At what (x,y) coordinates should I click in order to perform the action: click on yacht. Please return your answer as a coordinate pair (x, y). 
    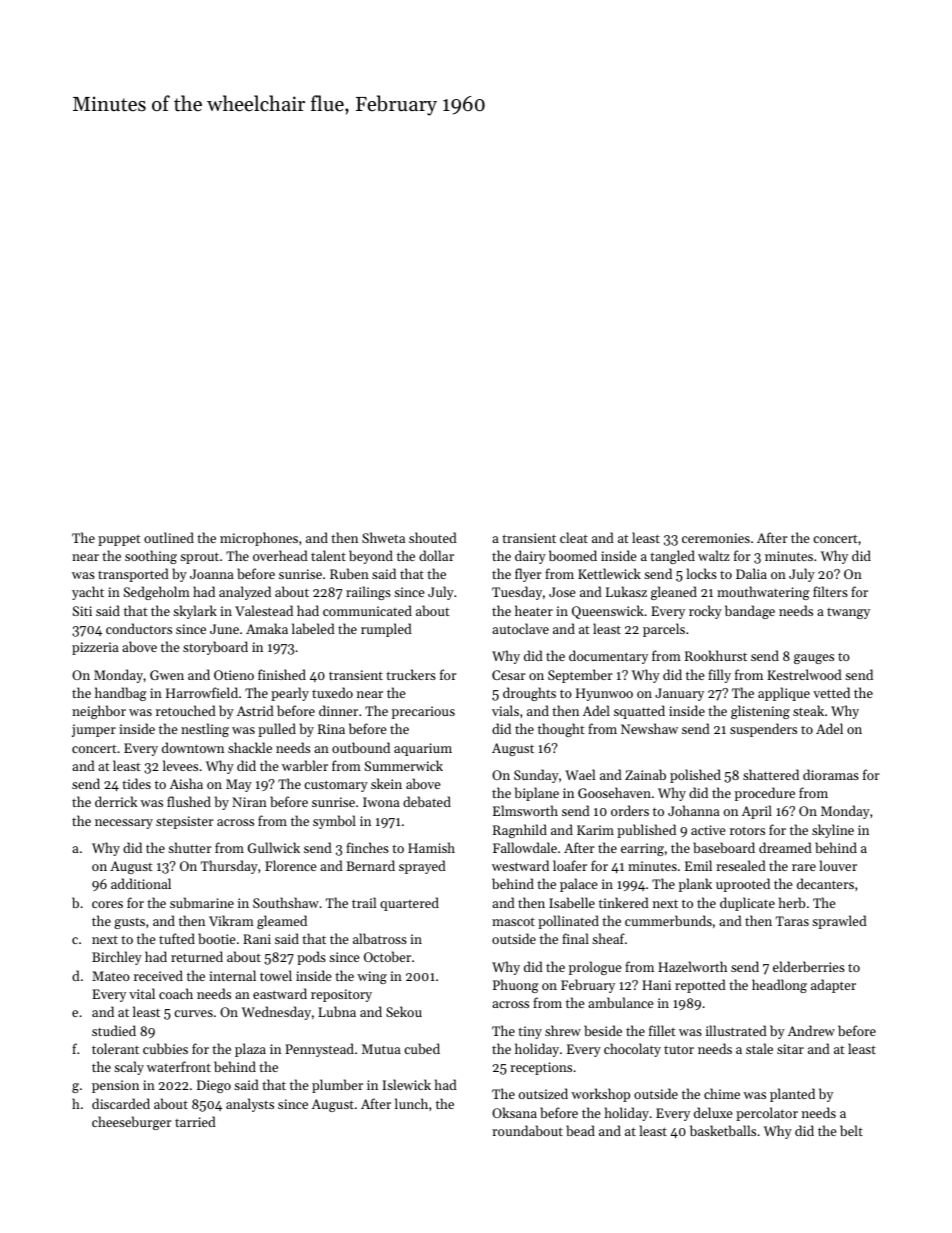
    Looking at the image, I should click on (88, 593).
